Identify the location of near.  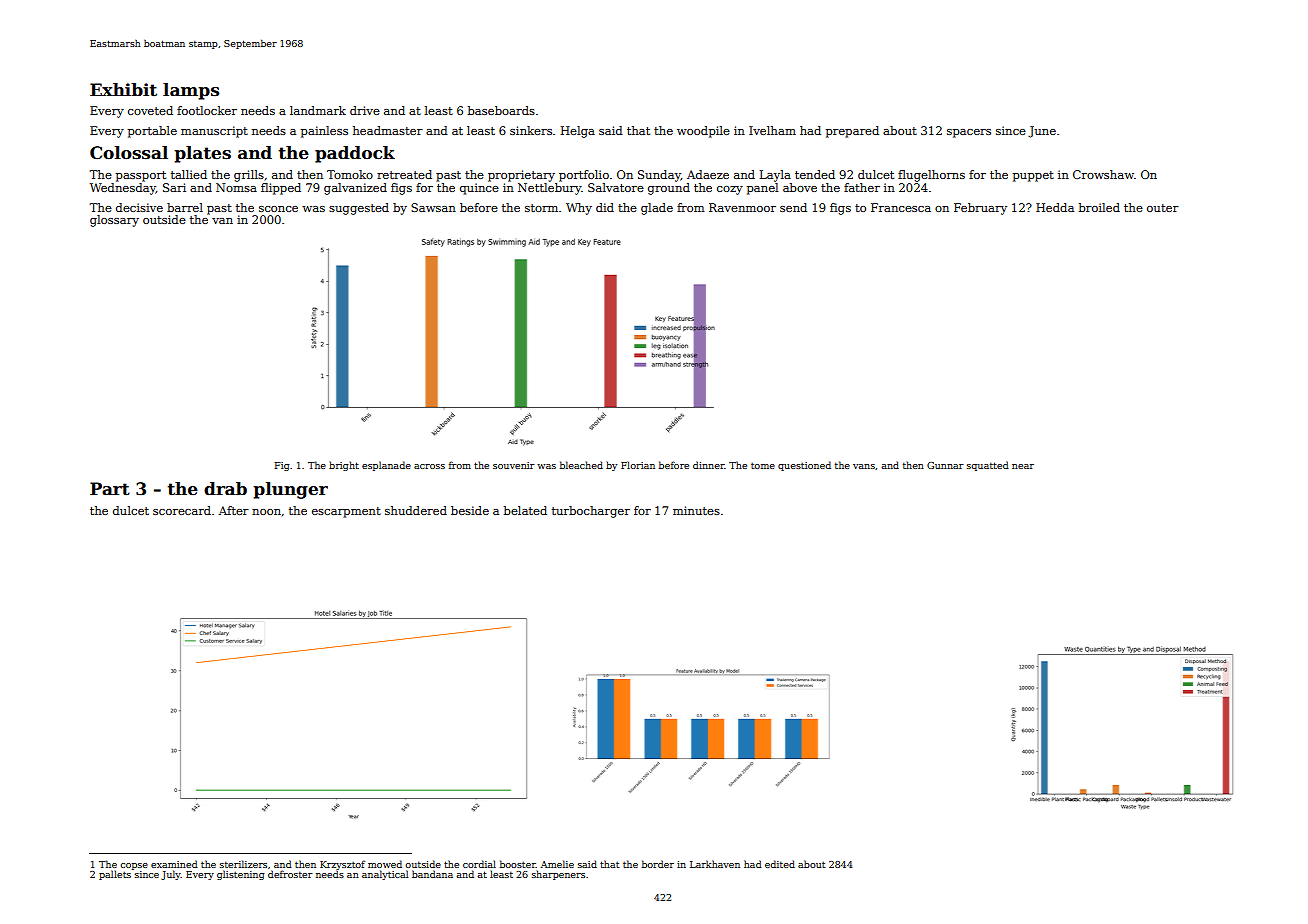
(1023, 466).
